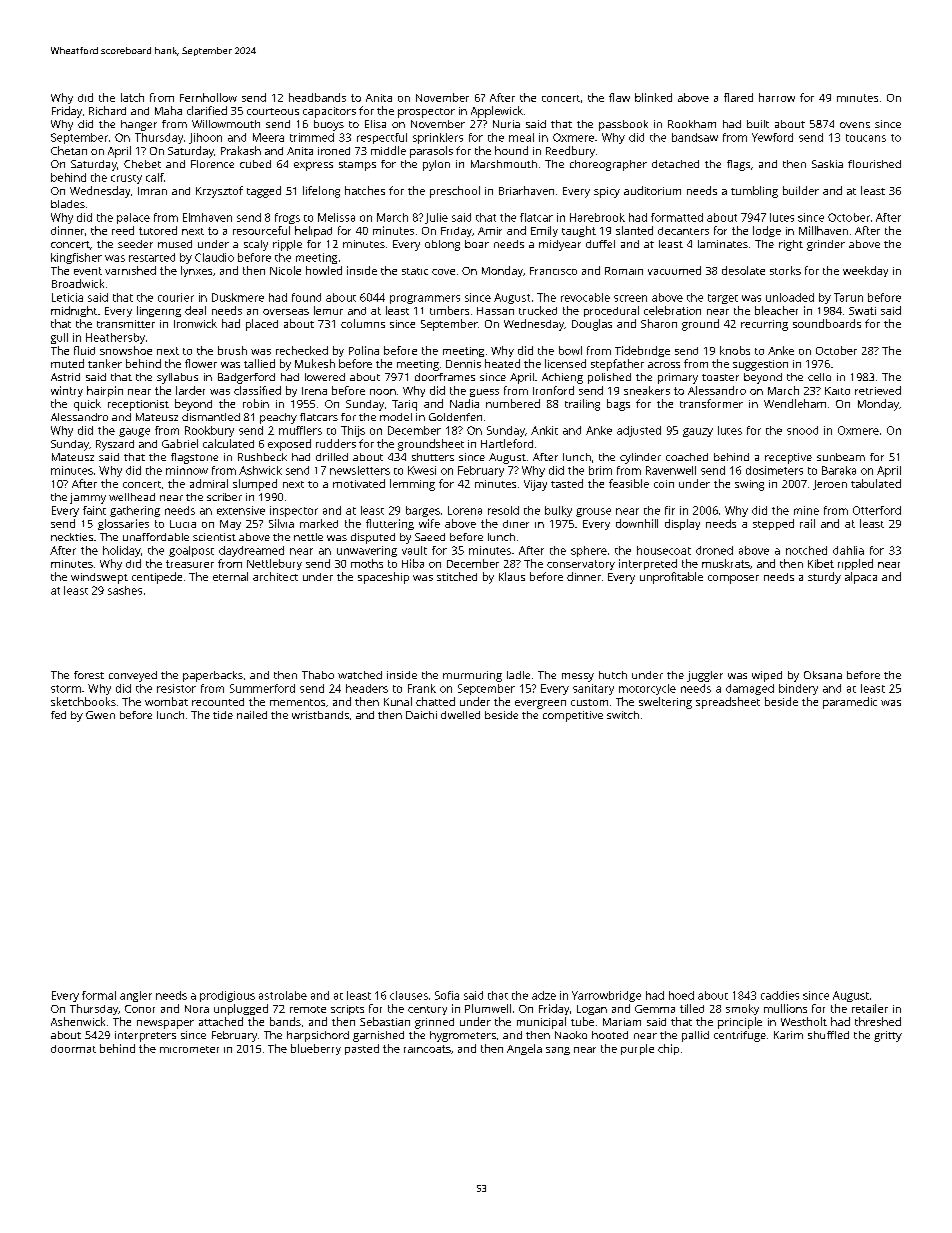  I want to click on trucked, so click(538, 310).
